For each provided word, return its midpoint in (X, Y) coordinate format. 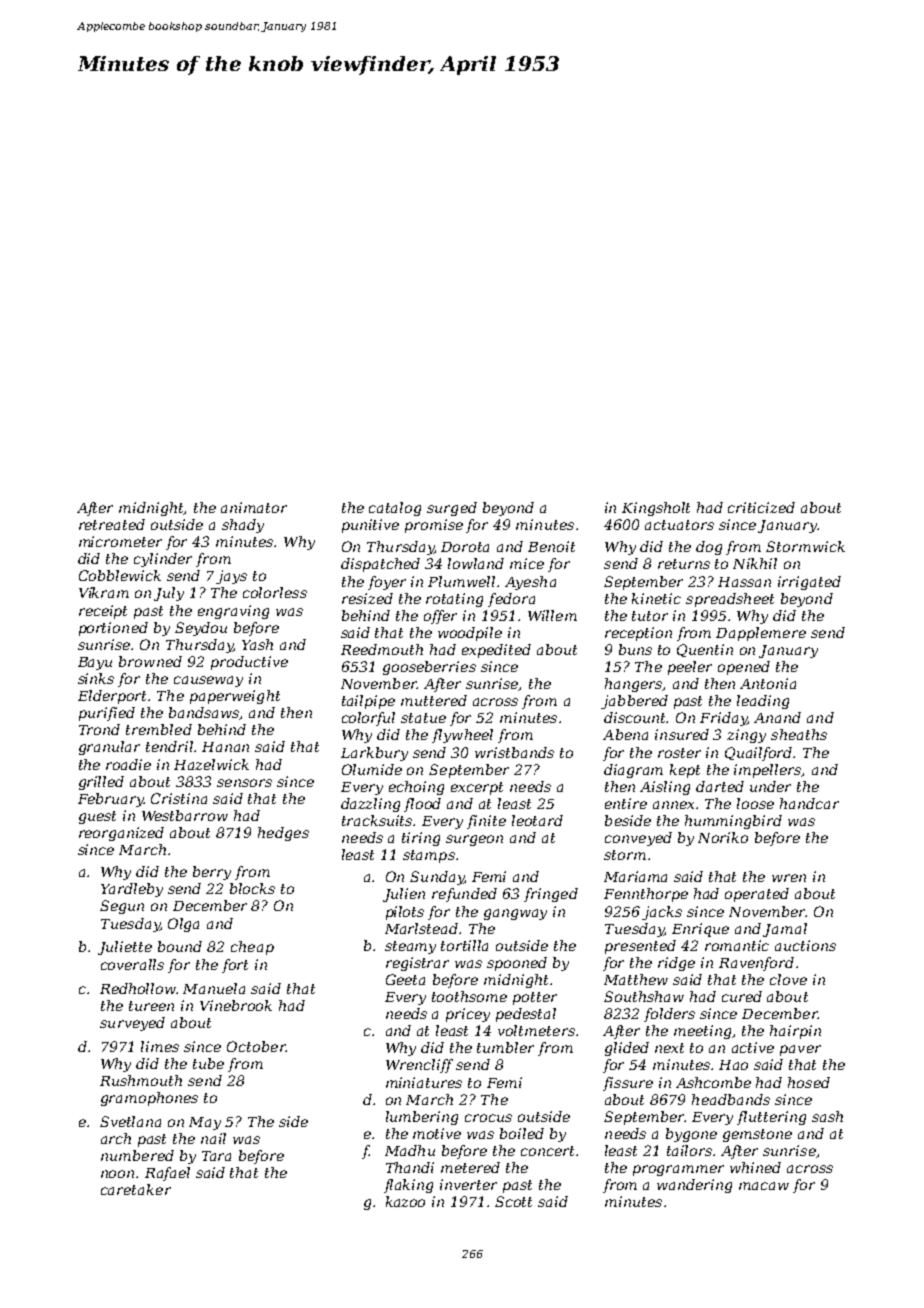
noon (117, 1174)
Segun (122, 907)
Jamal (785, 930)
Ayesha (530, 583)
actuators (679, 525)
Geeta (405, 979)
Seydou (201, 629)
